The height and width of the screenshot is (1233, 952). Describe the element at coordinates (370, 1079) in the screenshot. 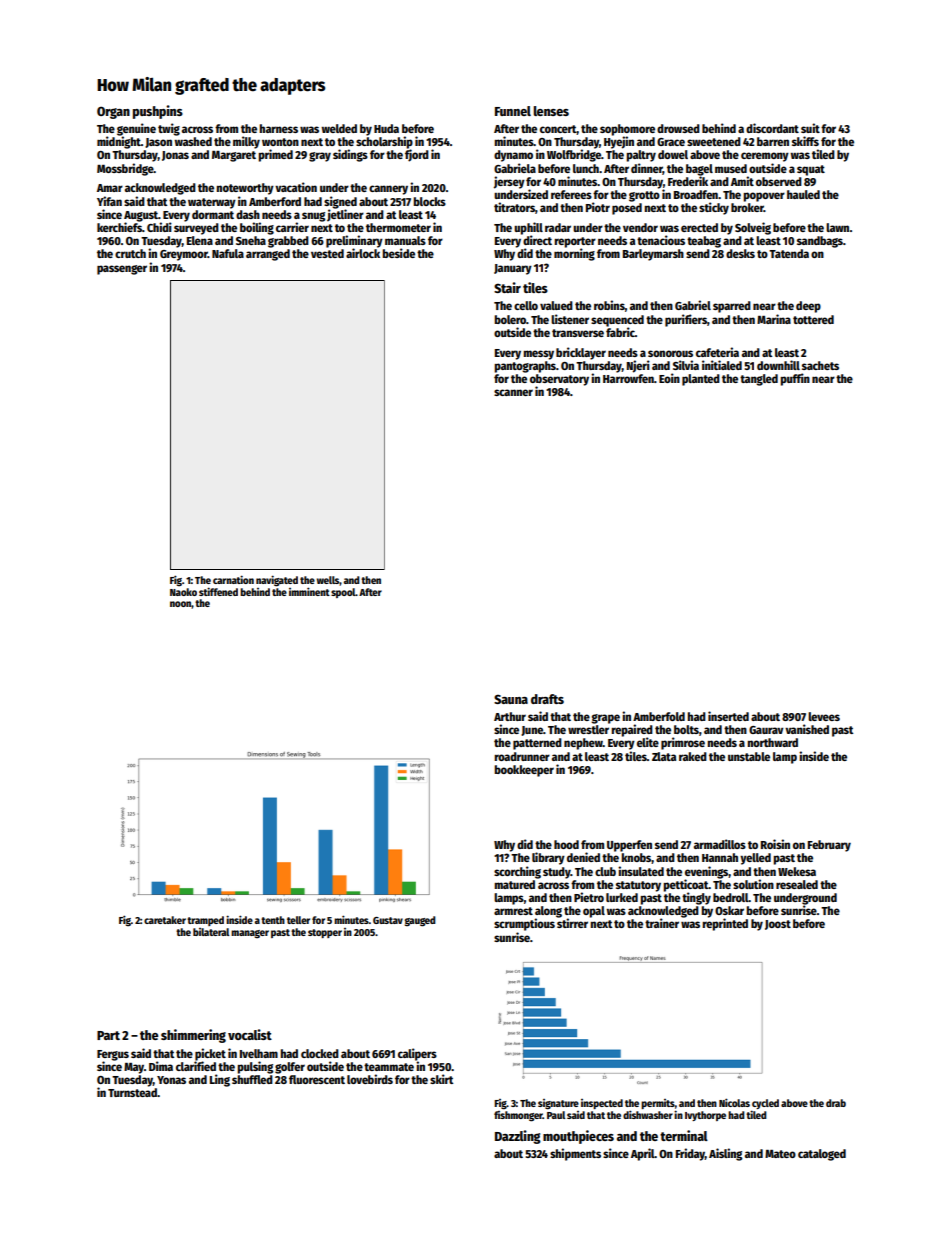

I see `lovebirds` at that location.
